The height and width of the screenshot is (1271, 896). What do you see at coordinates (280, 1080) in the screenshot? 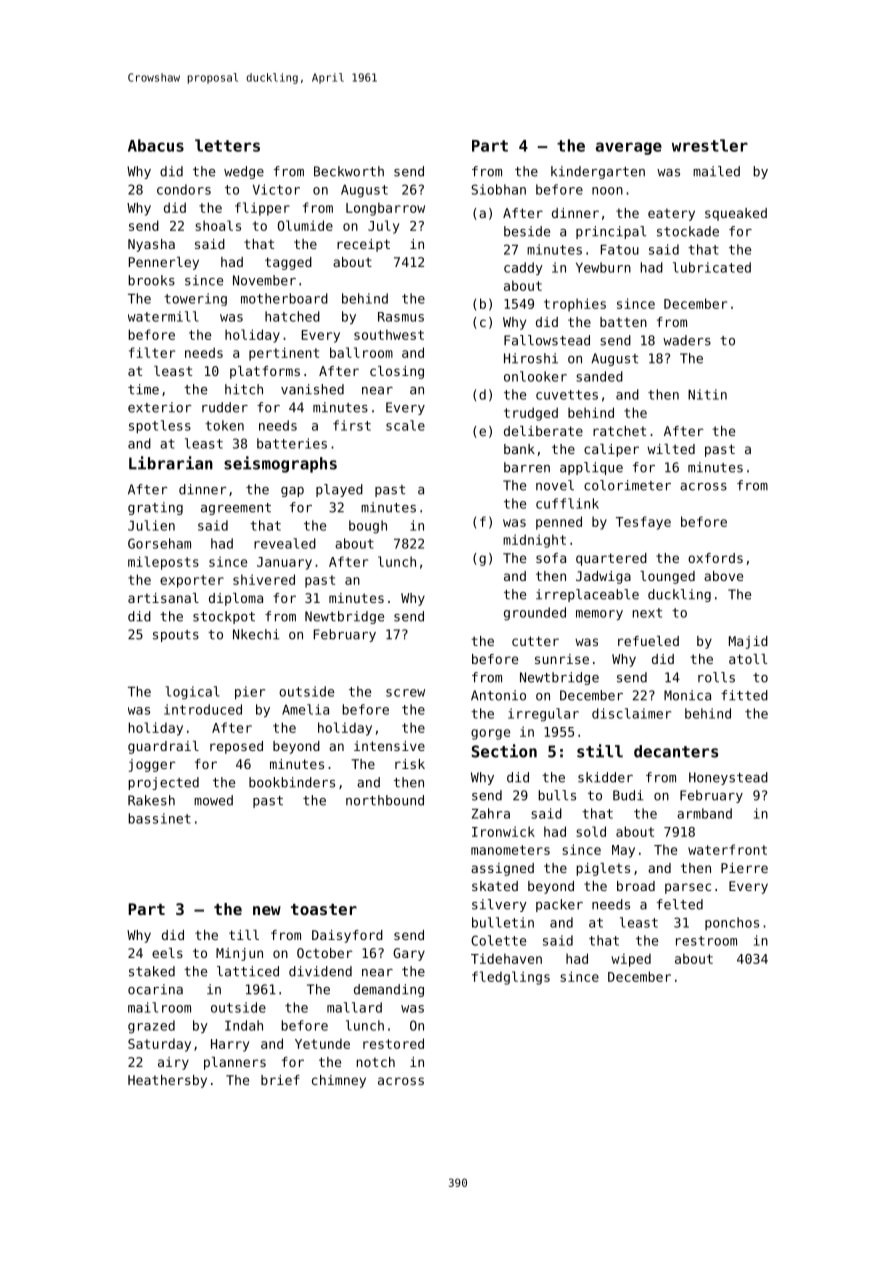
I see `brief` at bounding box center [280, 1080].
